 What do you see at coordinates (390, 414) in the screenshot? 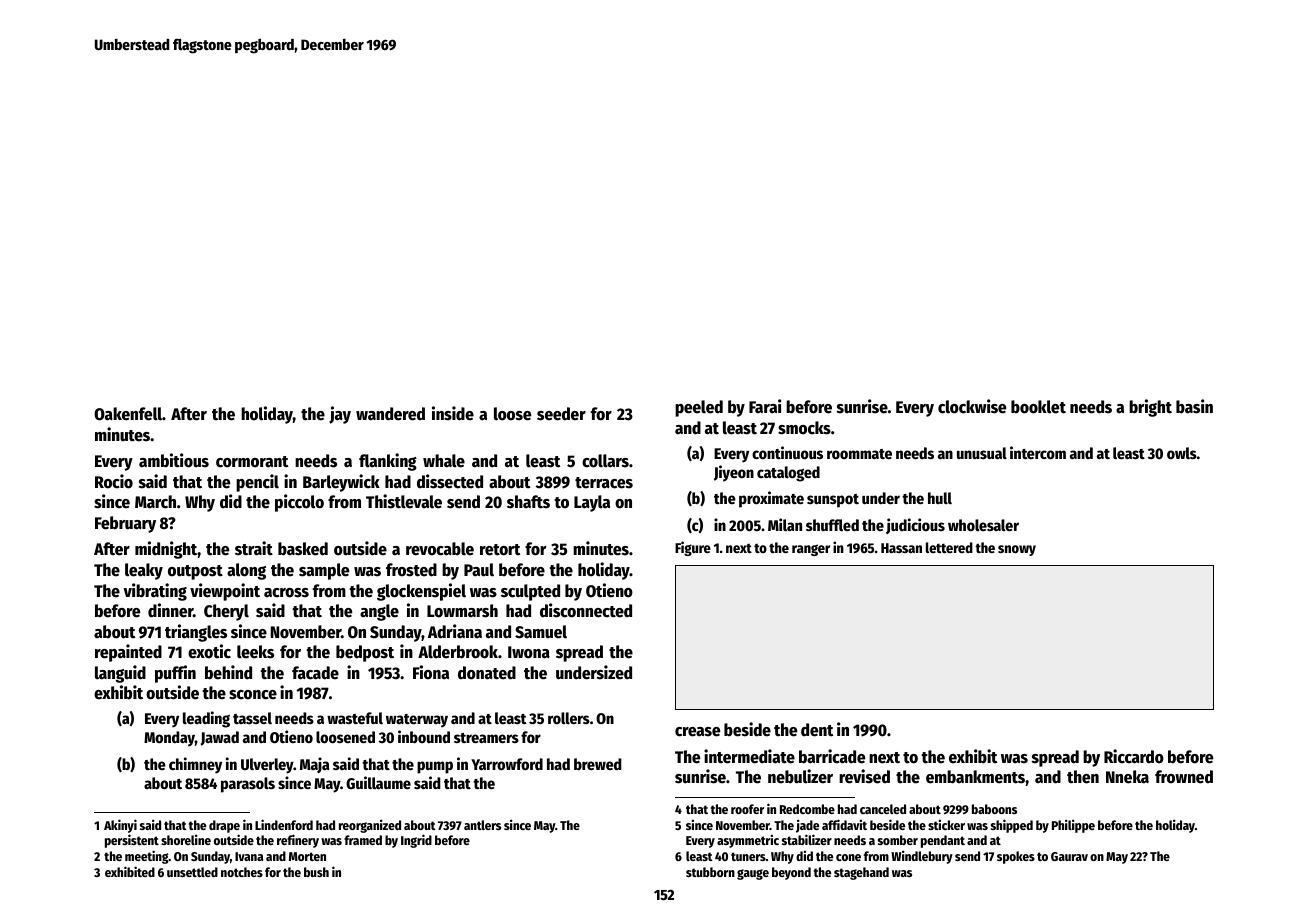
I see `wandered` at bounding box center [390, 414].
